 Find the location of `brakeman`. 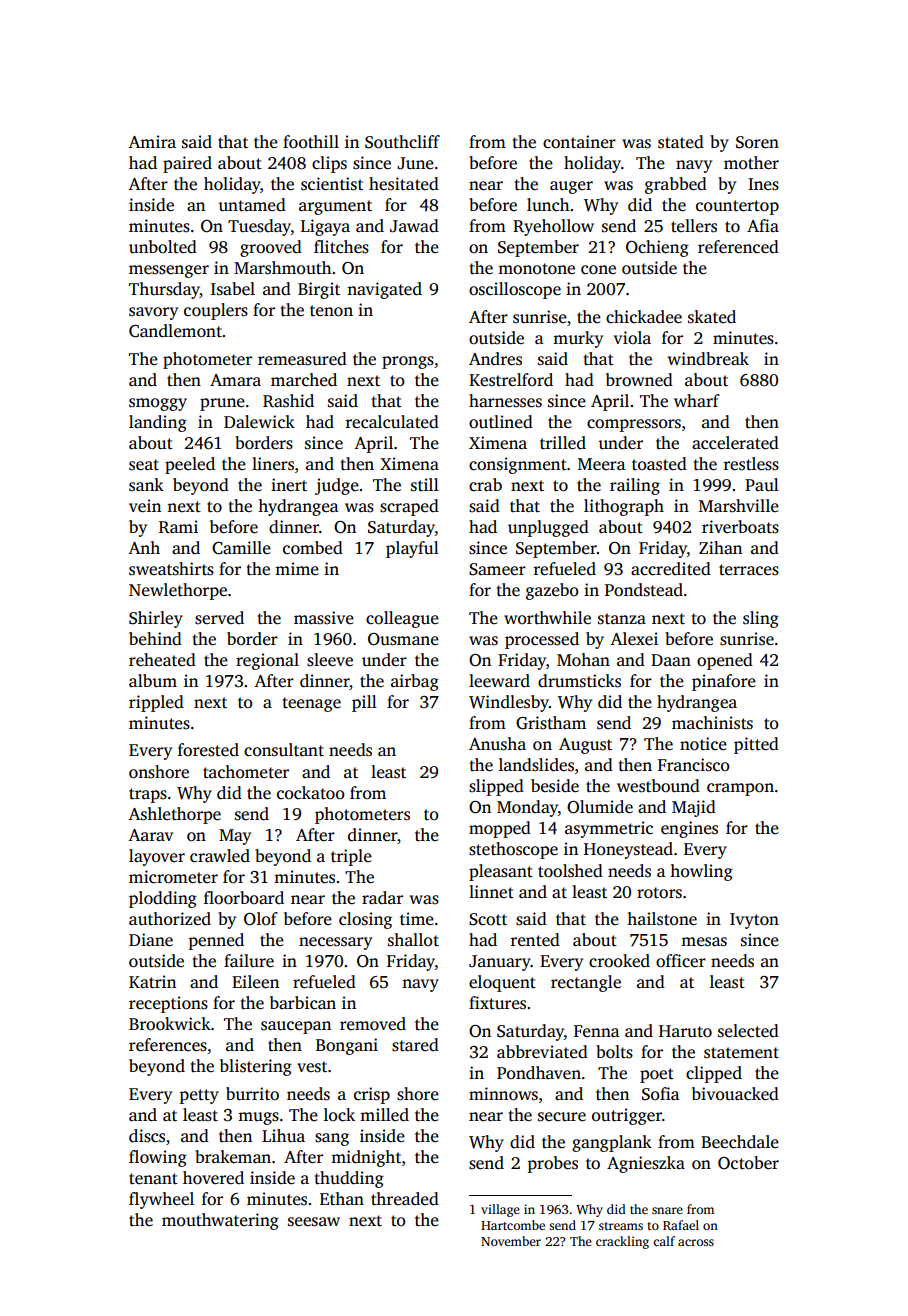

brakeman is located at coordinates (233, 1156).
